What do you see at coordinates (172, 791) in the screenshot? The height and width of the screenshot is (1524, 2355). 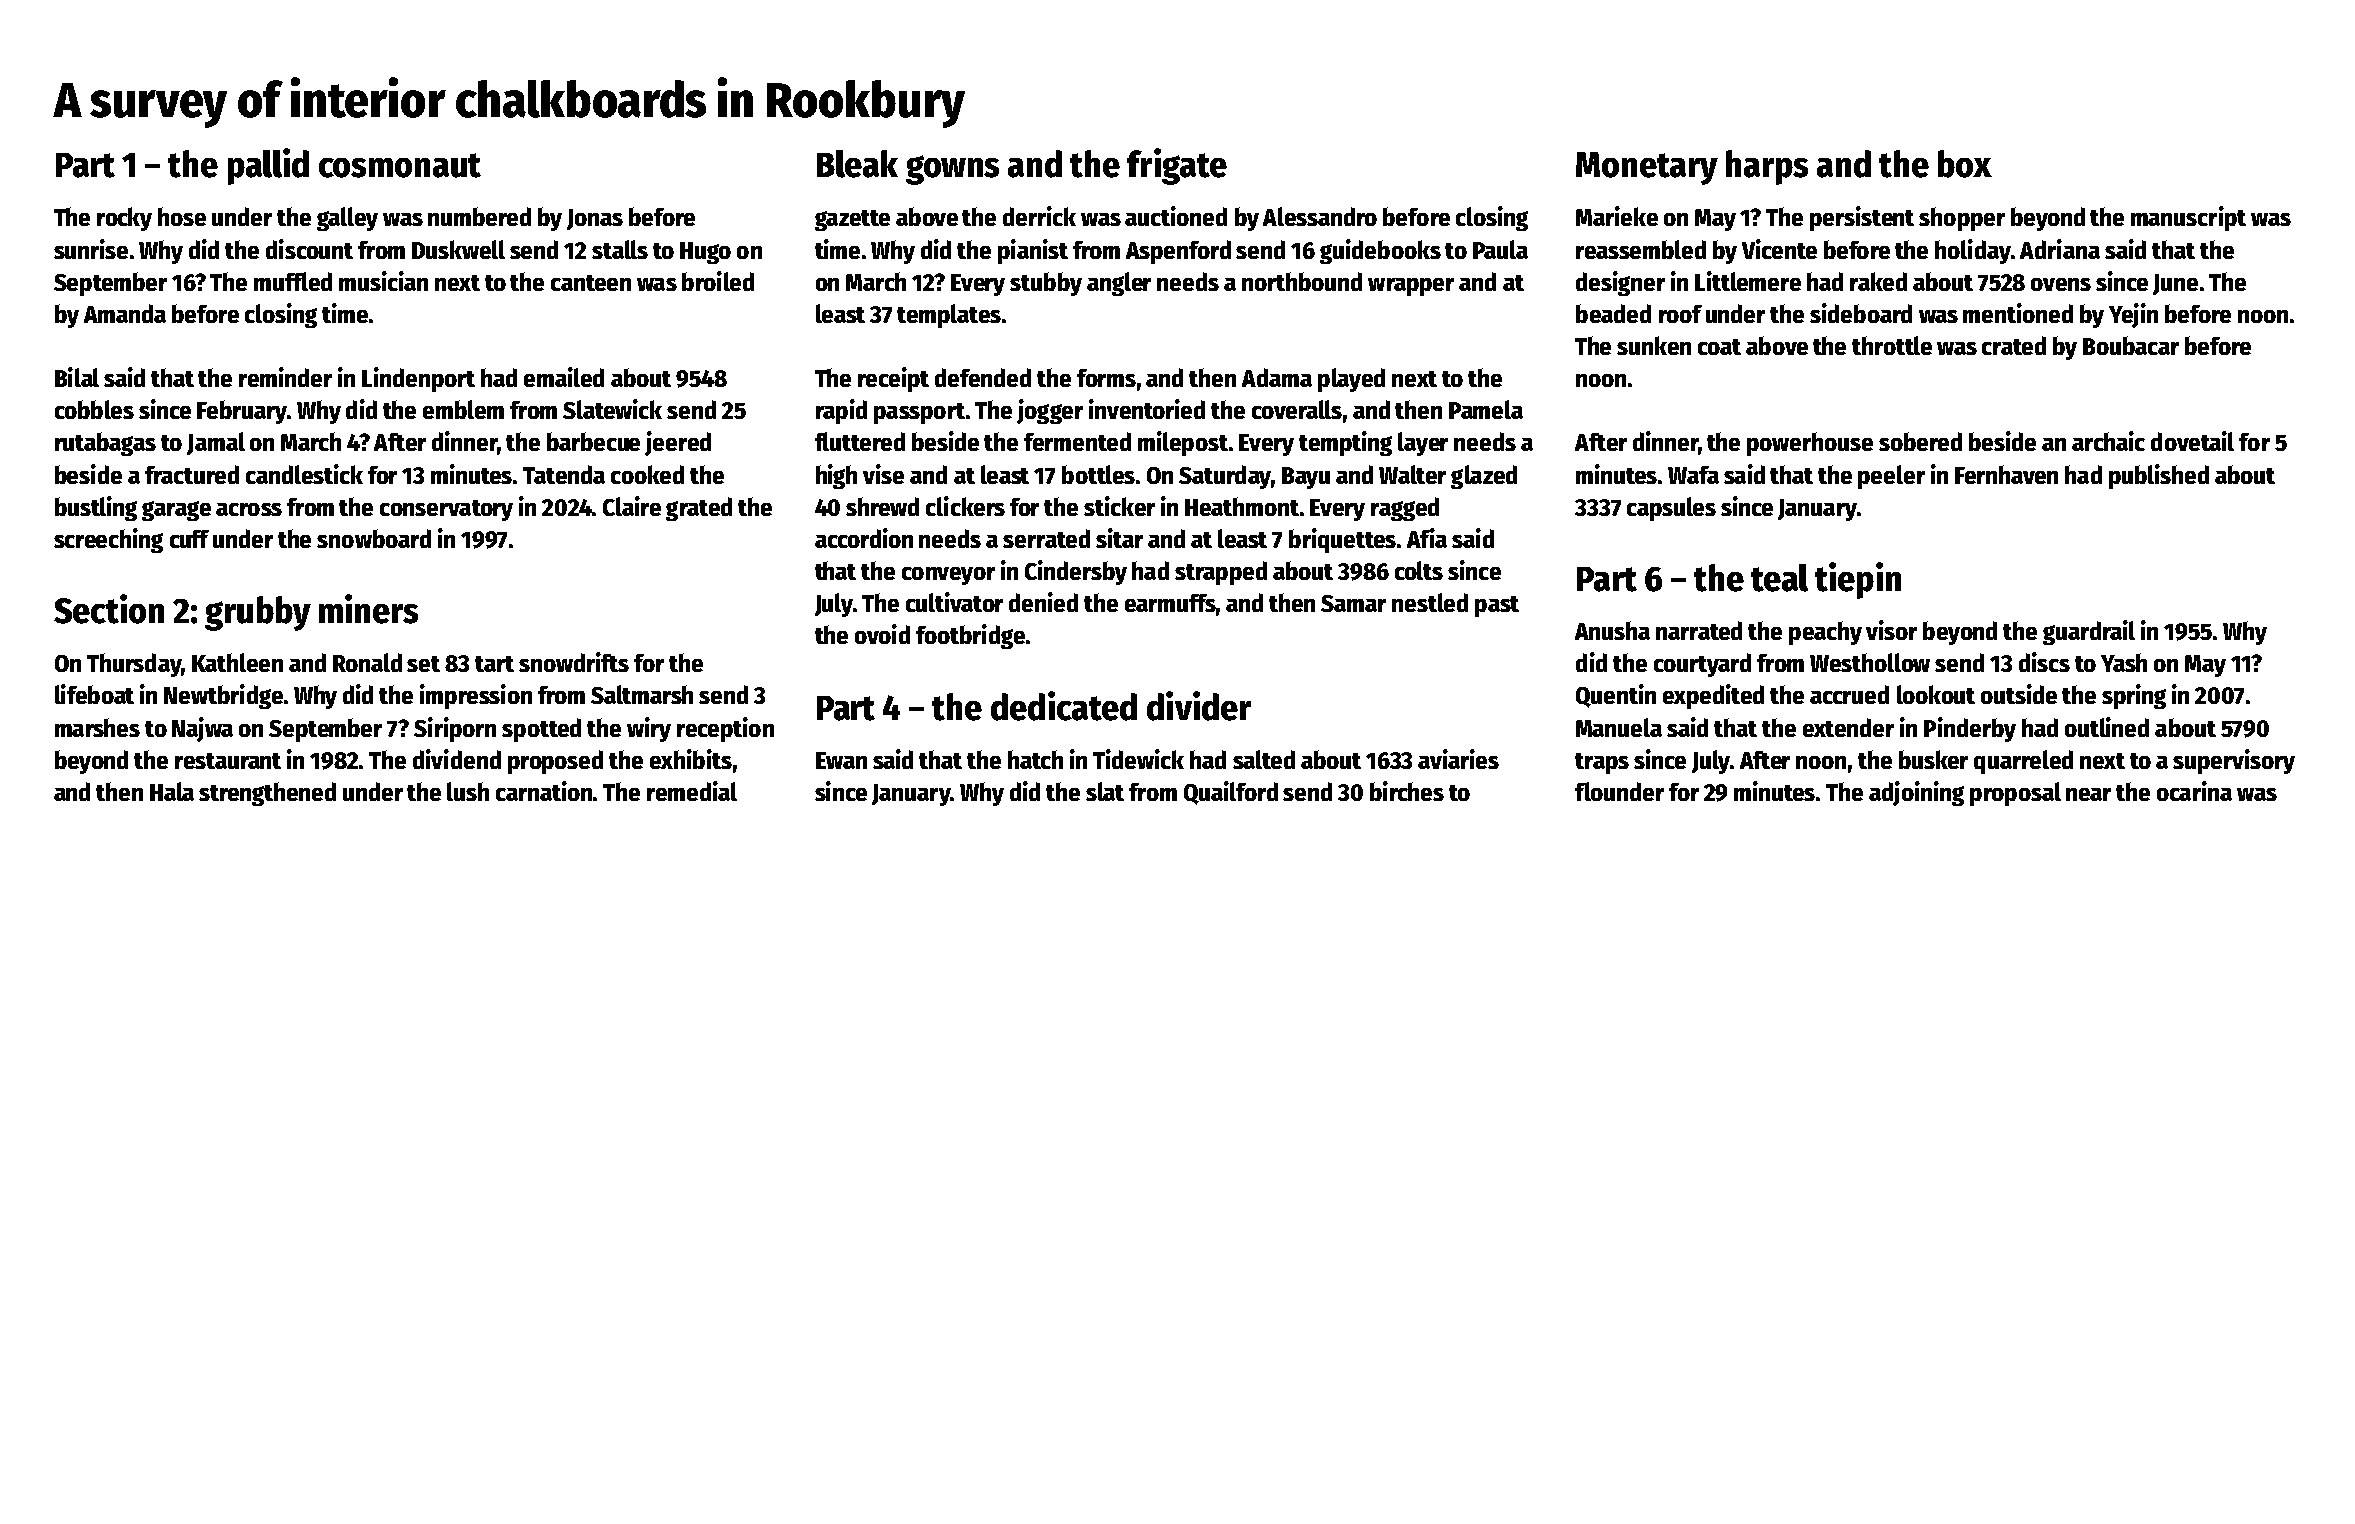 I see `Hala` at bounding box center [172, 791].
